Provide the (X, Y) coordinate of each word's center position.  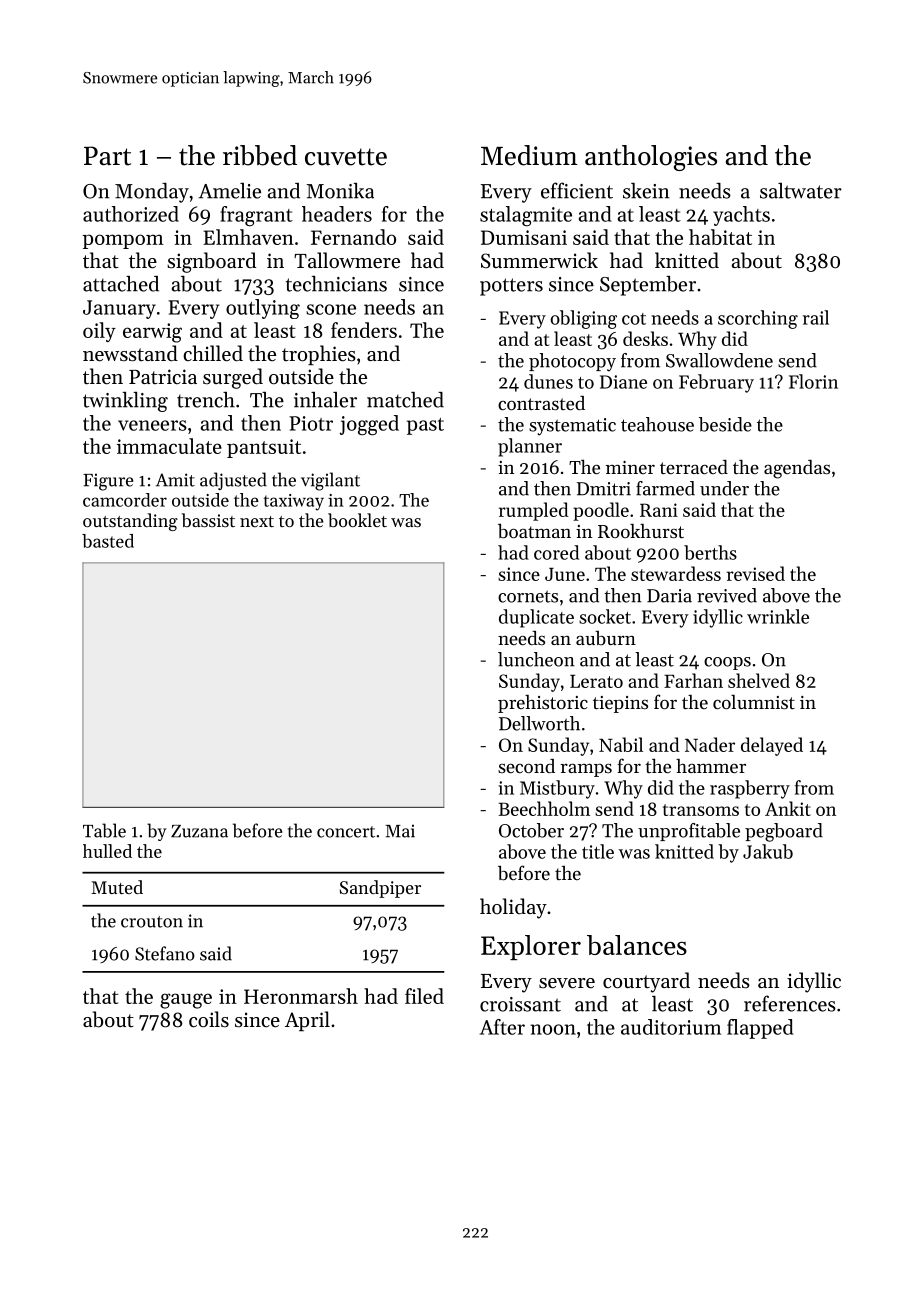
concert (346, 832)
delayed (772, 746)
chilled (213, 353)
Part (107, 156)
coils (209, 1019)
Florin (813, 381)
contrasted (541, 403)
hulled (107, 851)
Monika (340, 191)
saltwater (801, 191)
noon (553, 1029)
